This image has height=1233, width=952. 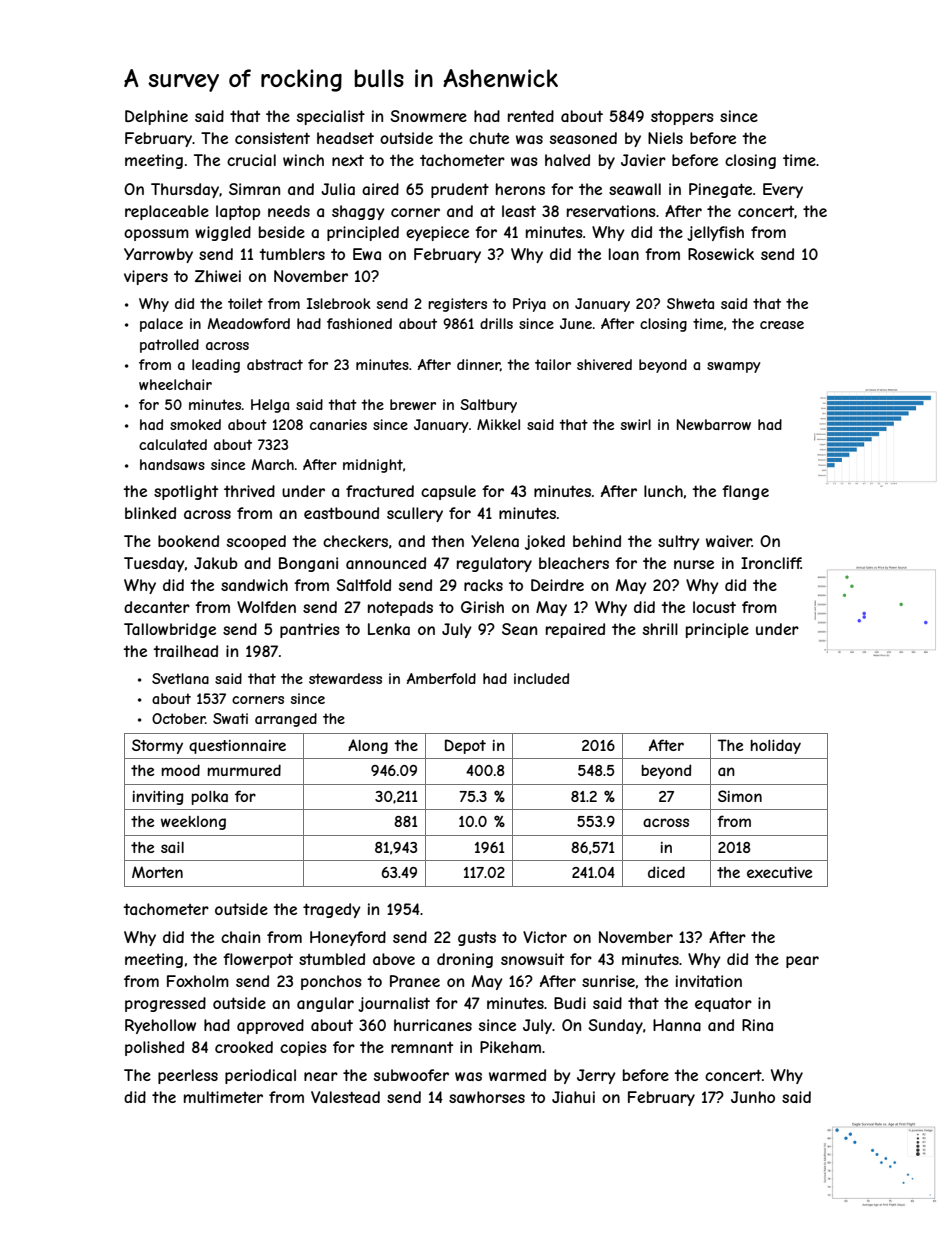 What do you see at coordinates (666, 872) in the image?
I see `diced` at bounding box center [666, 872].
